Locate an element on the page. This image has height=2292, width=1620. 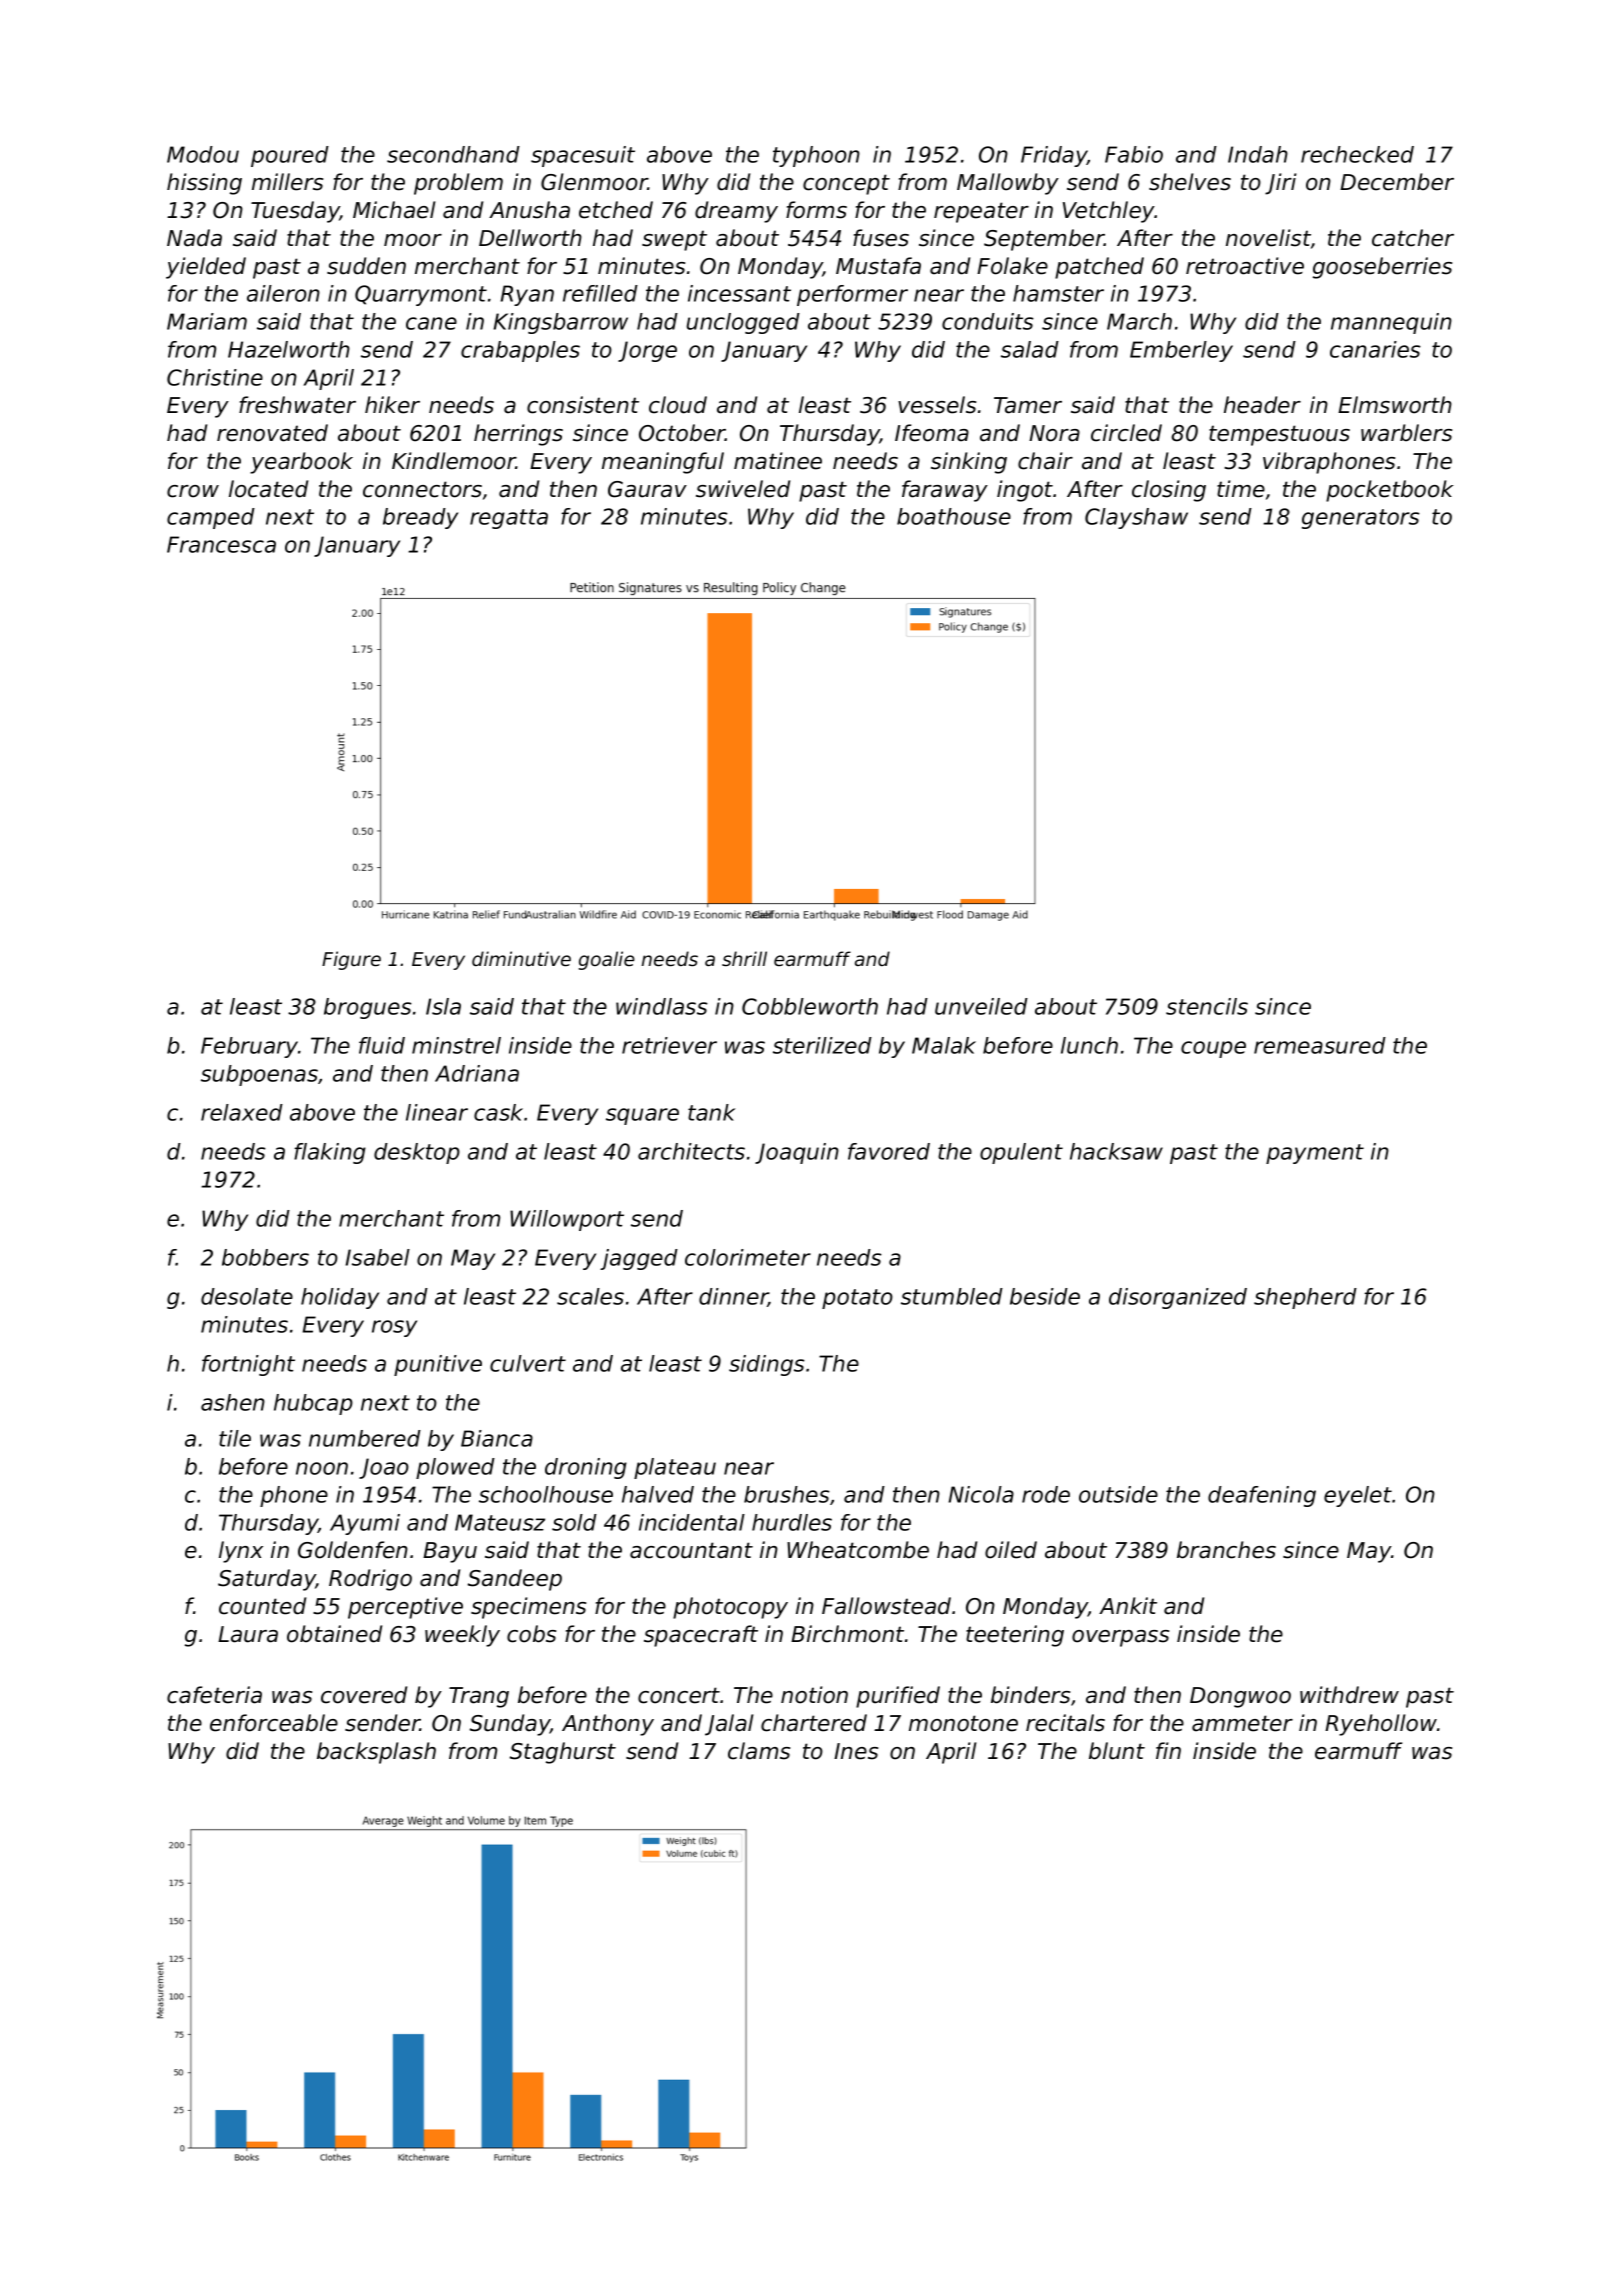
diminutive is located at coordinates (521, 959).
